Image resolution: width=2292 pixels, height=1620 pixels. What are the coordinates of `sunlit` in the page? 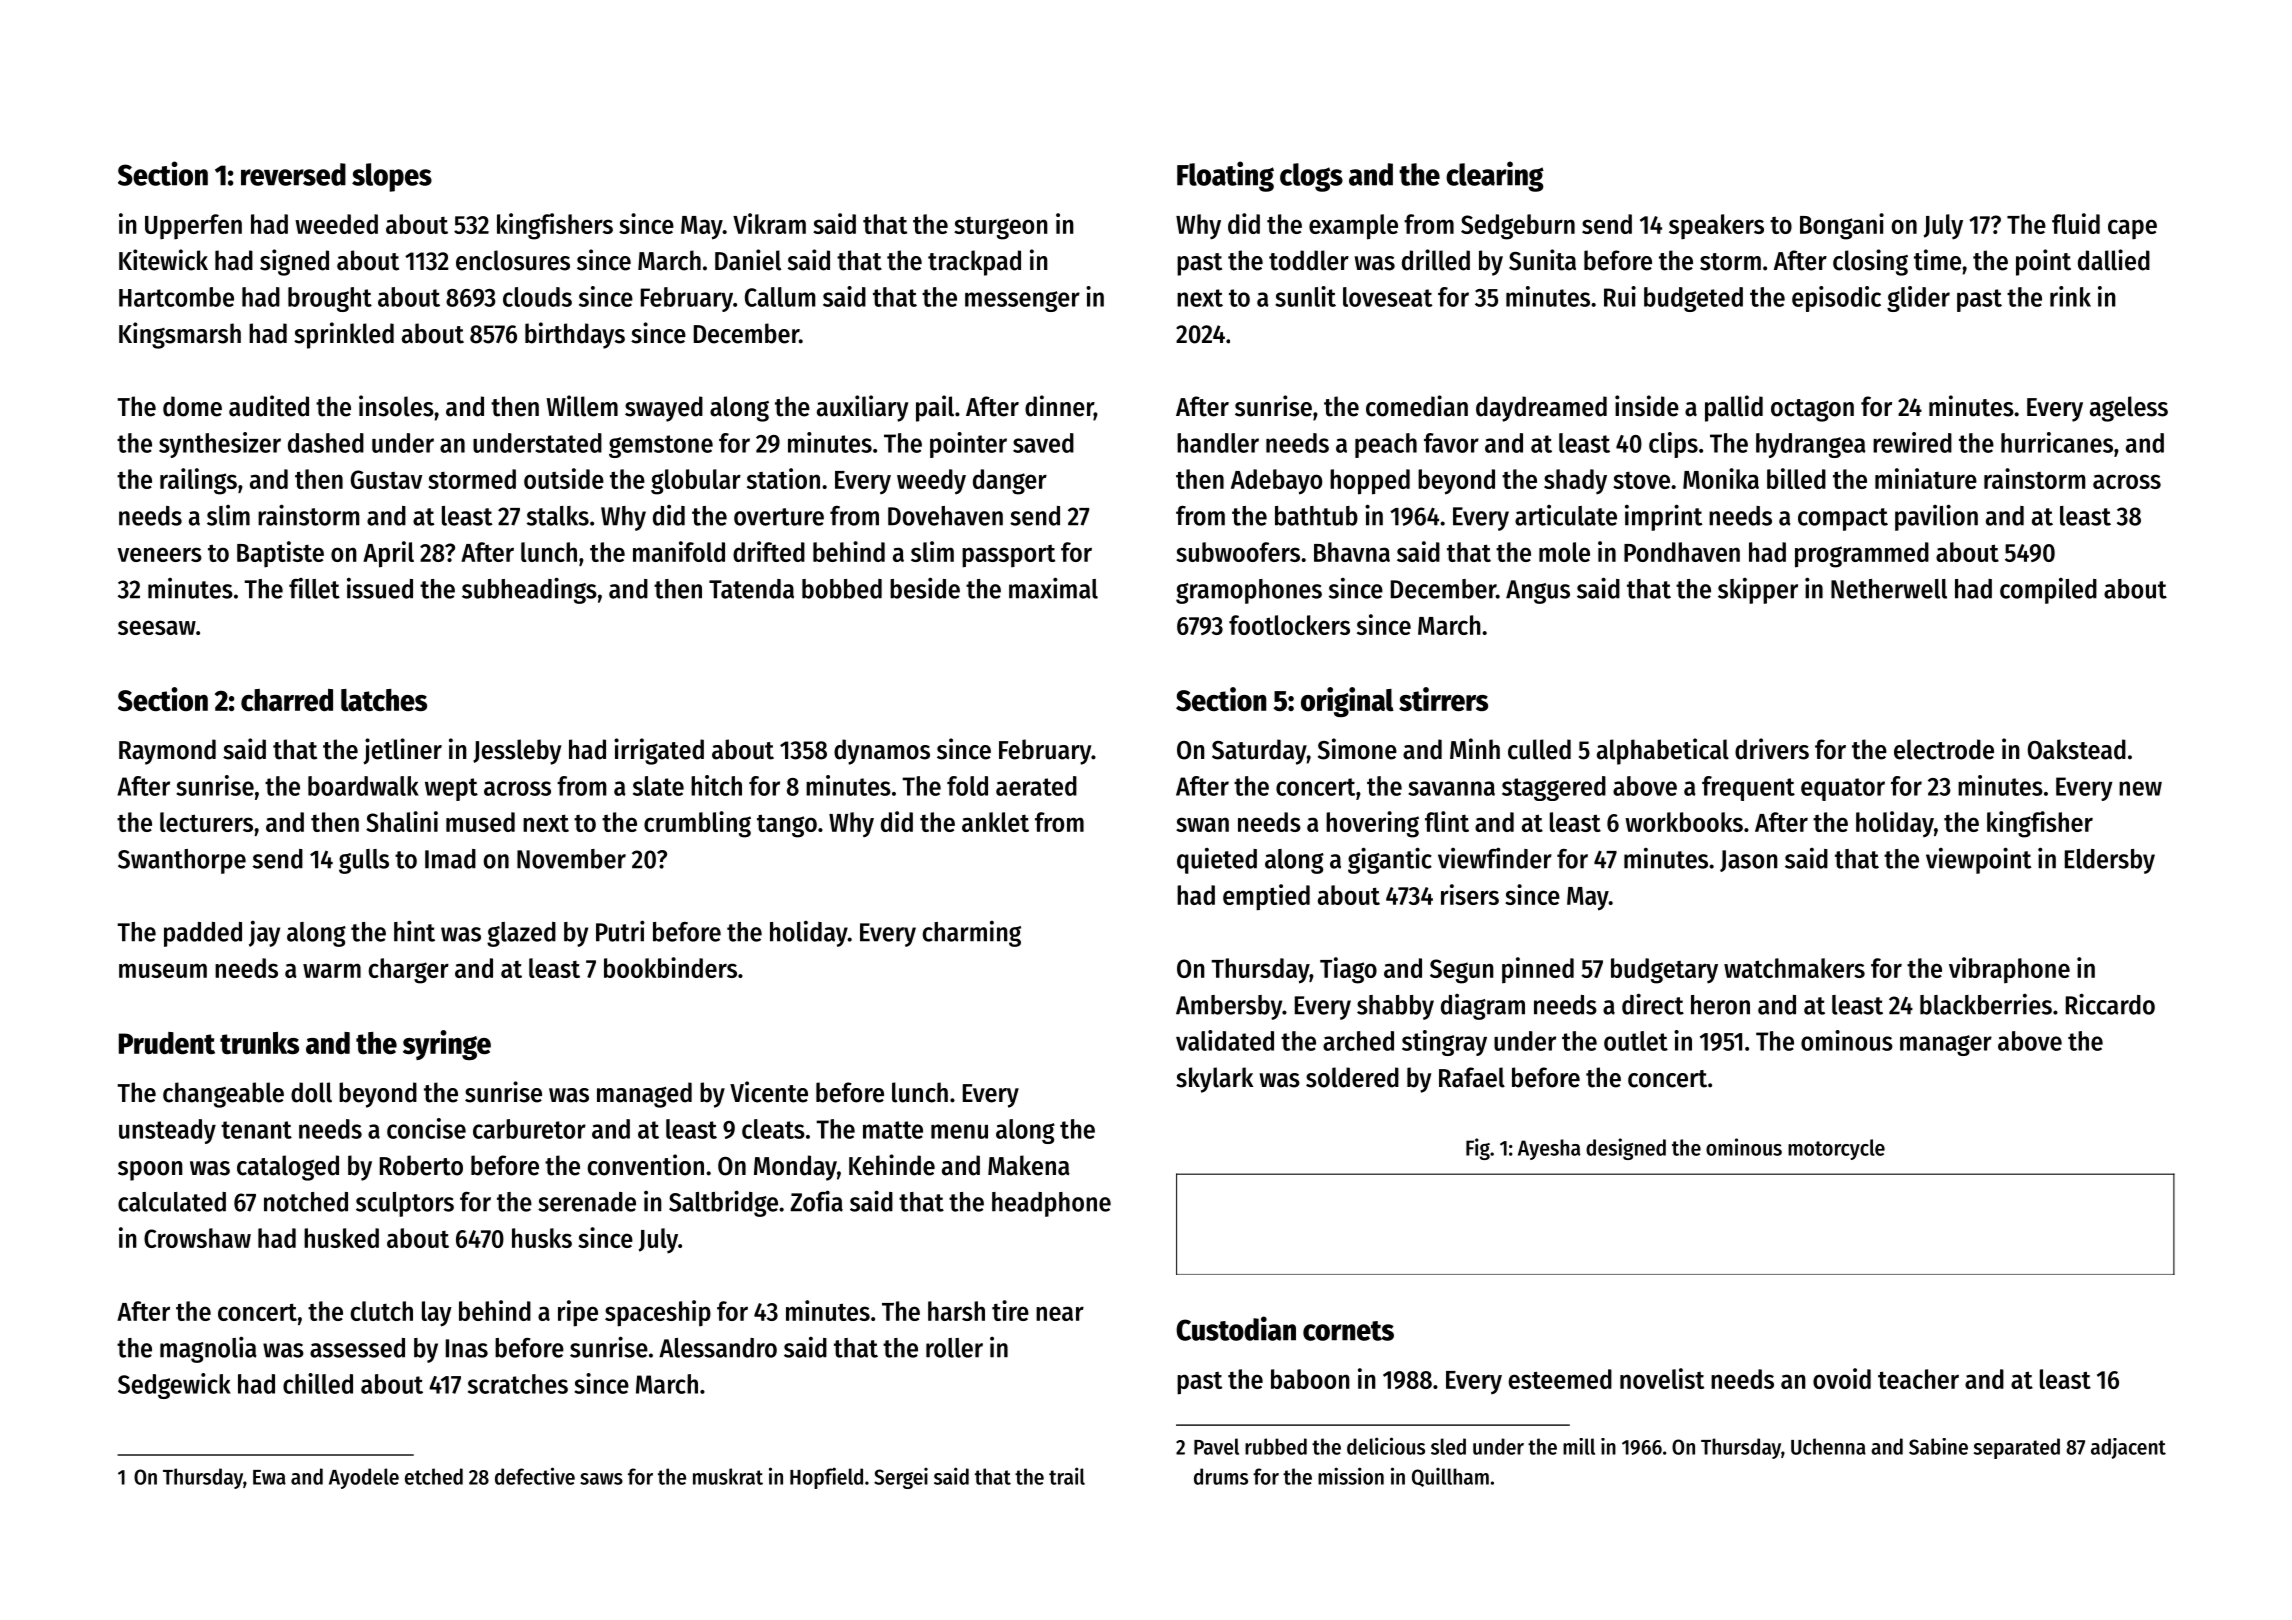 It's located at (1305, 296).
